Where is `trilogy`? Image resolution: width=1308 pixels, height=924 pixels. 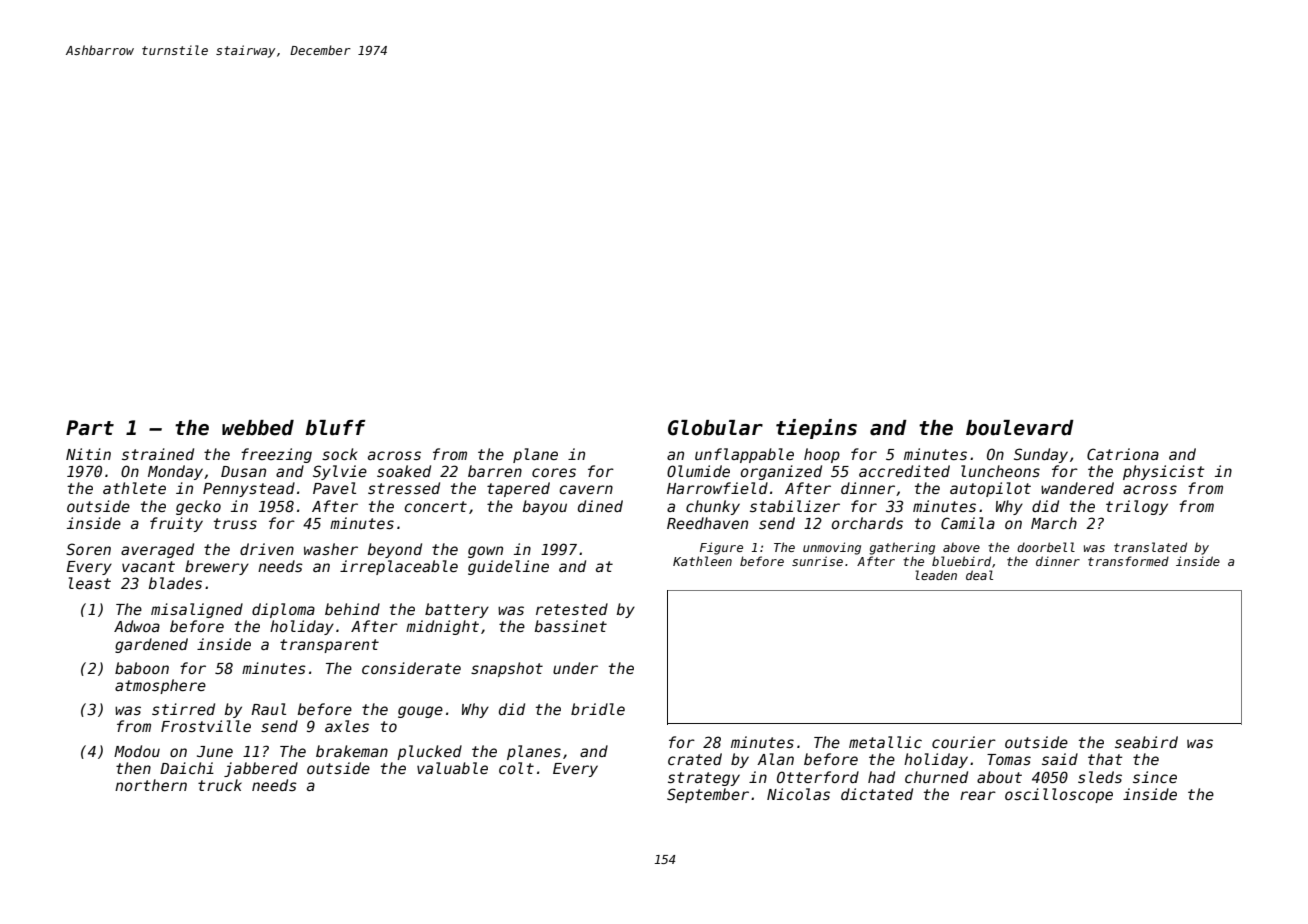 trilogy is located at coordinates (1137, 507).
